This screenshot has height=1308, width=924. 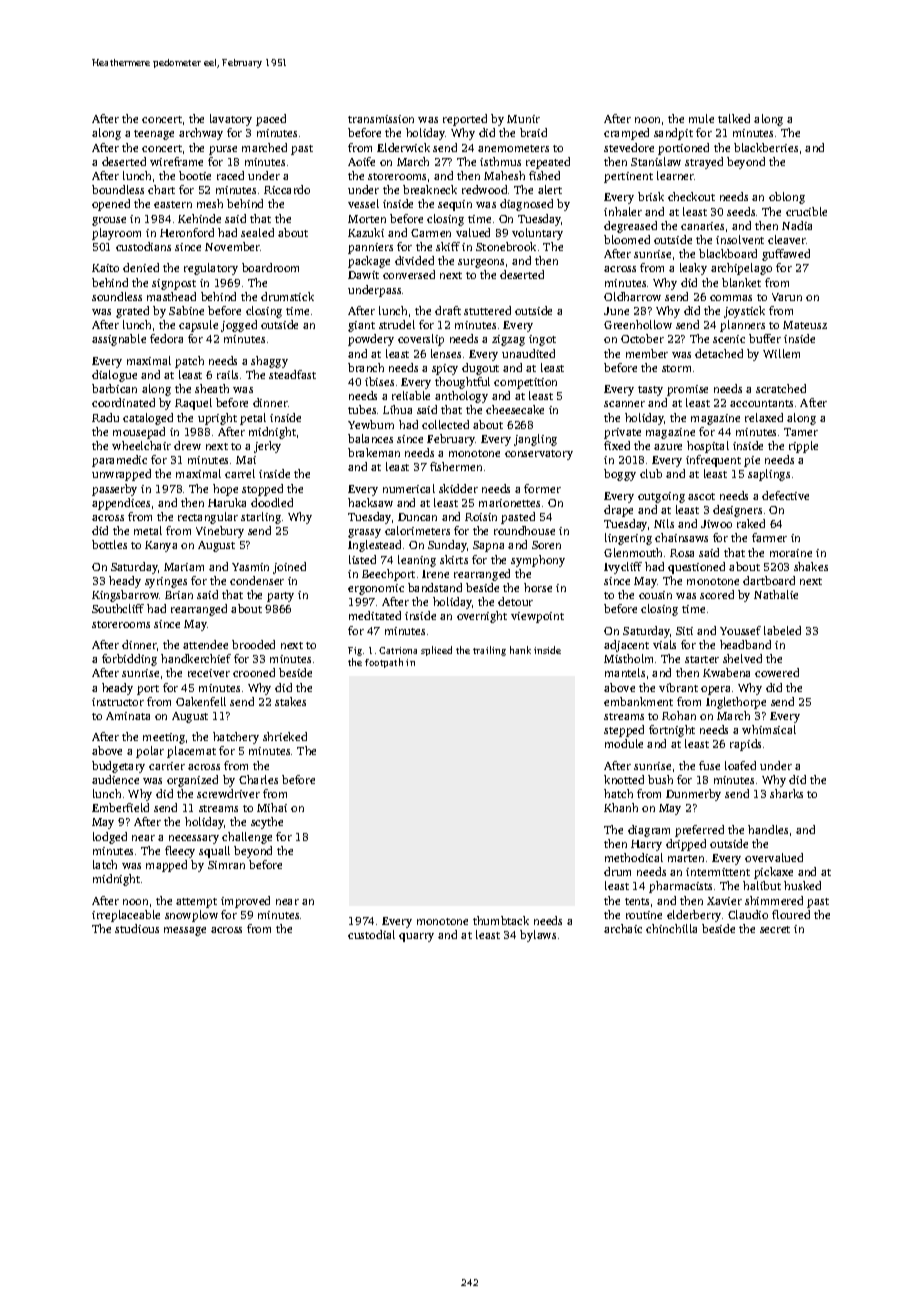 I want to click on challenge, so click(x=247, y=838).
